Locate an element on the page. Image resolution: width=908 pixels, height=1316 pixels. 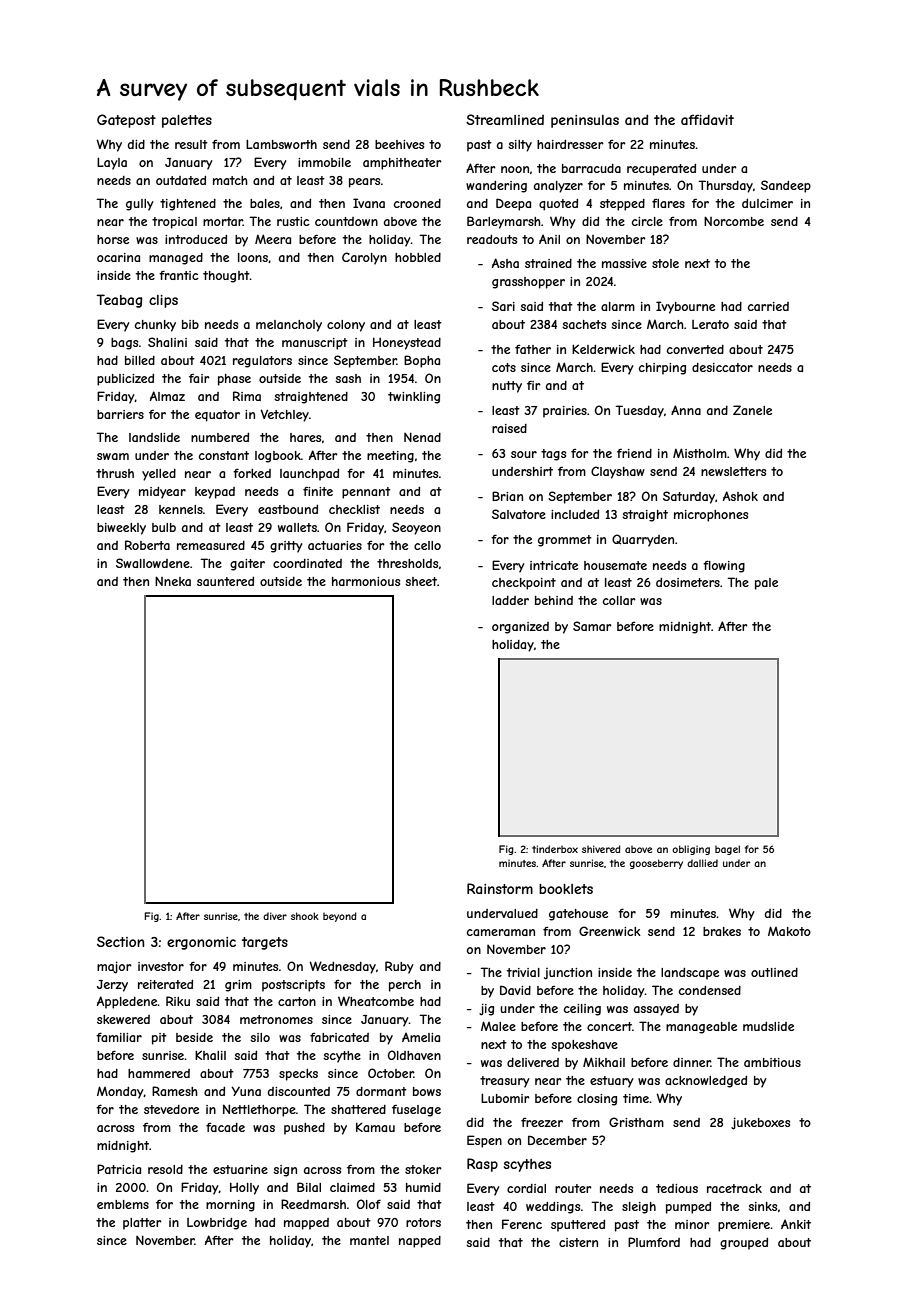
diver is located at coordinates (275, 916).
